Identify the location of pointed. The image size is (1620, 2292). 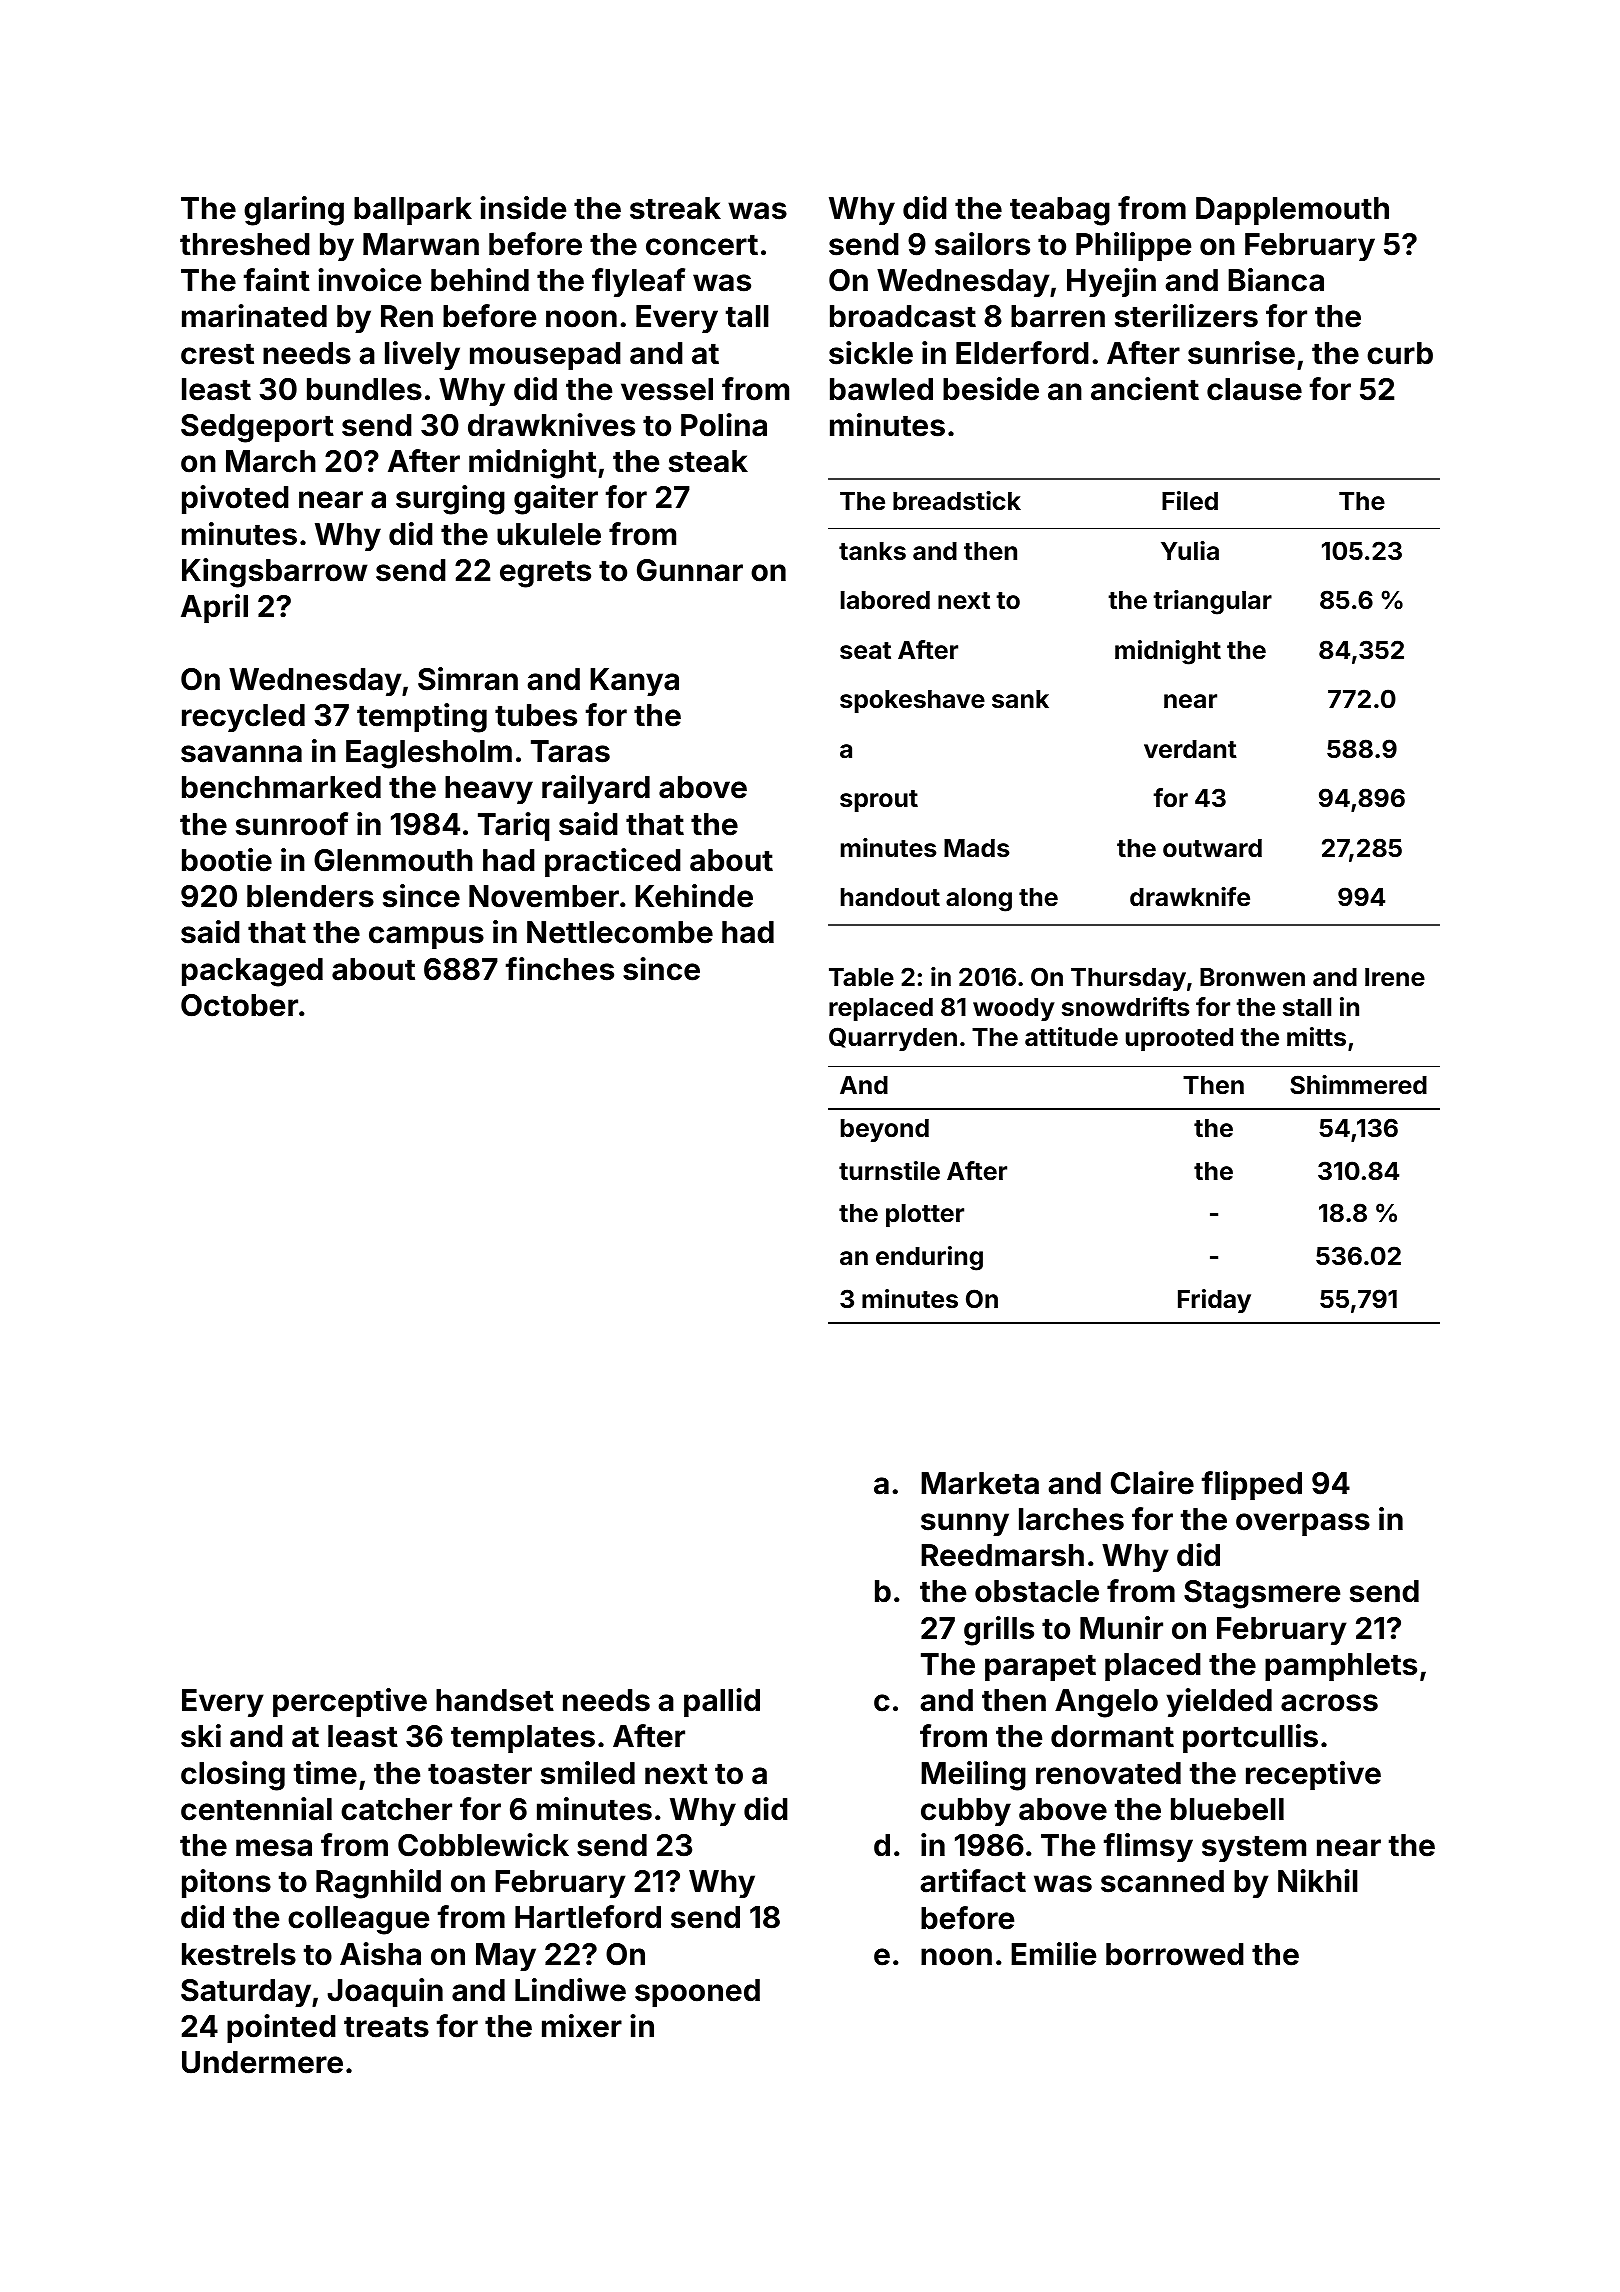
(281, 2028).
